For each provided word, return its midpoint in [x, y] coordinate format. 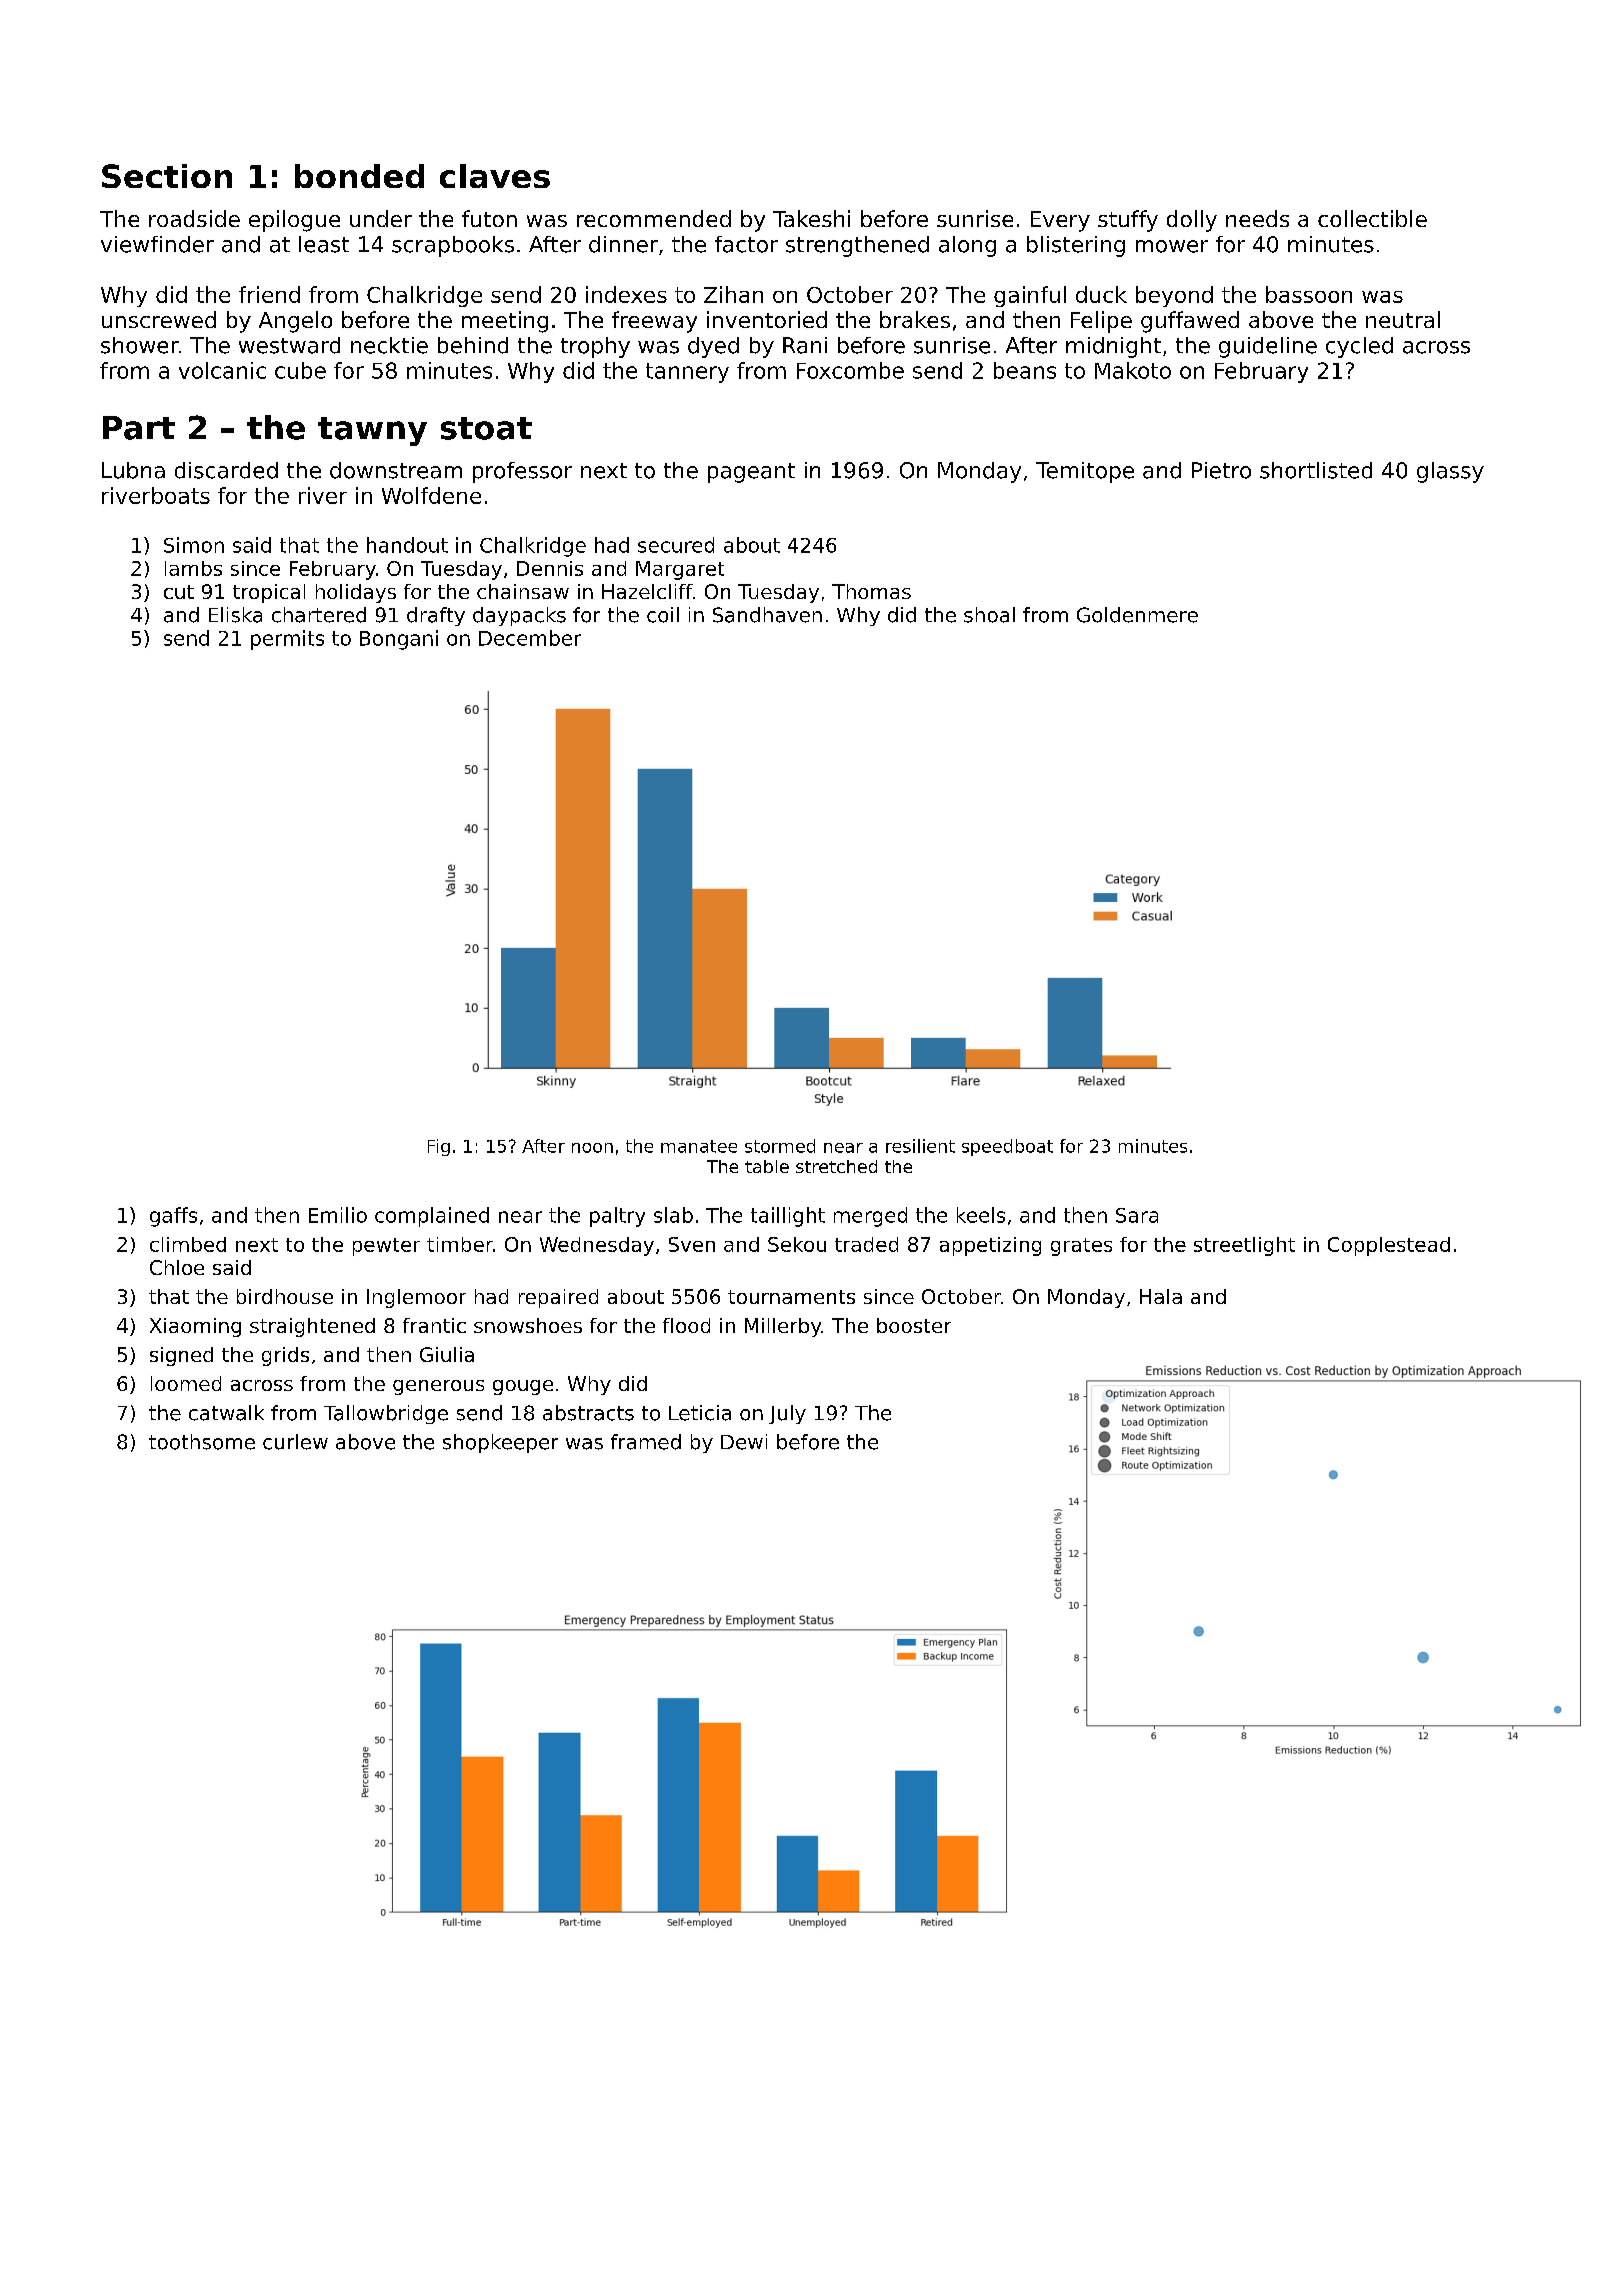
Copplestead [1389, 1246]
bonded [359, 176]
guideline [1268, 347]
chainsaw [523, 591]
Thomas [871, 591]
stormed [780, 1146]
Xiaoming [195, 1327]
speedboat [1007, 1147]
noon [592, 1148]
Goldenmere [1137, 615]
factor [746, 244]
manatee [699, 1146]
